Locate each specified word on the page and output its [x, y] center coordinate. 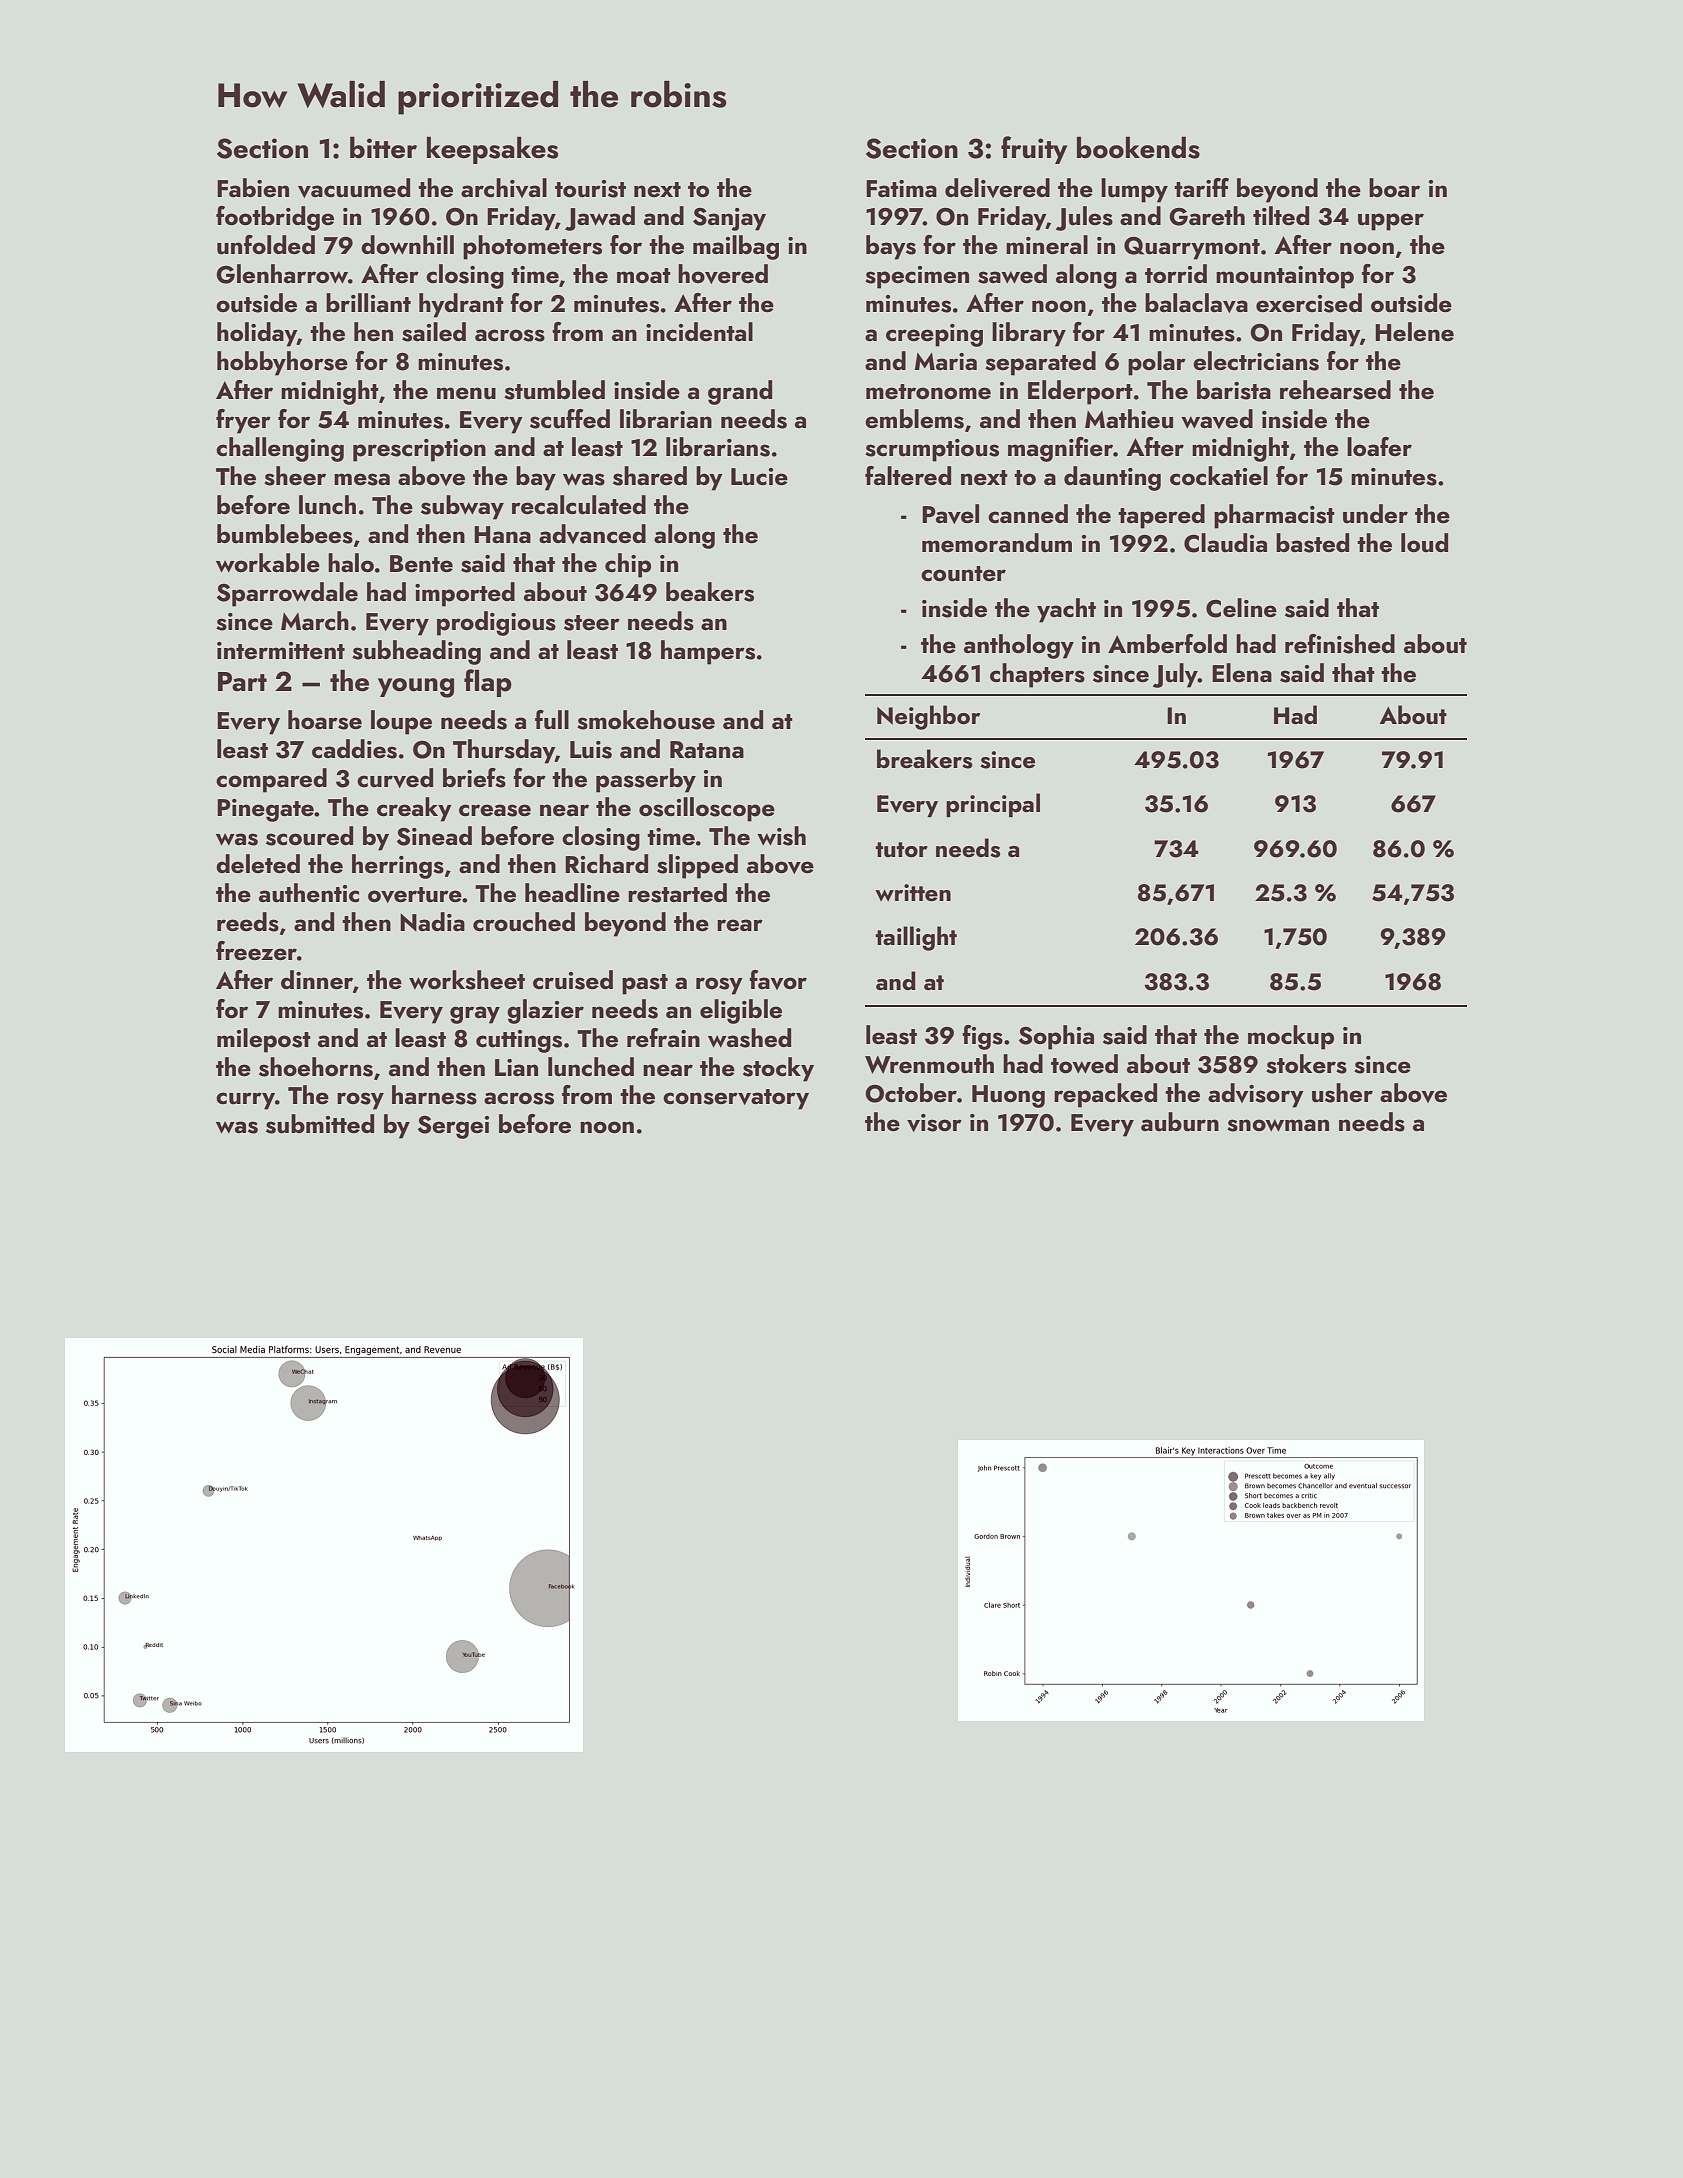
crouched [524, 922]
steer [592, 623]
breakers [924, 759]
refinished [1340, 644]
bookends [1138, 147]
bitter [383, 147]
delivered [997, 188]
